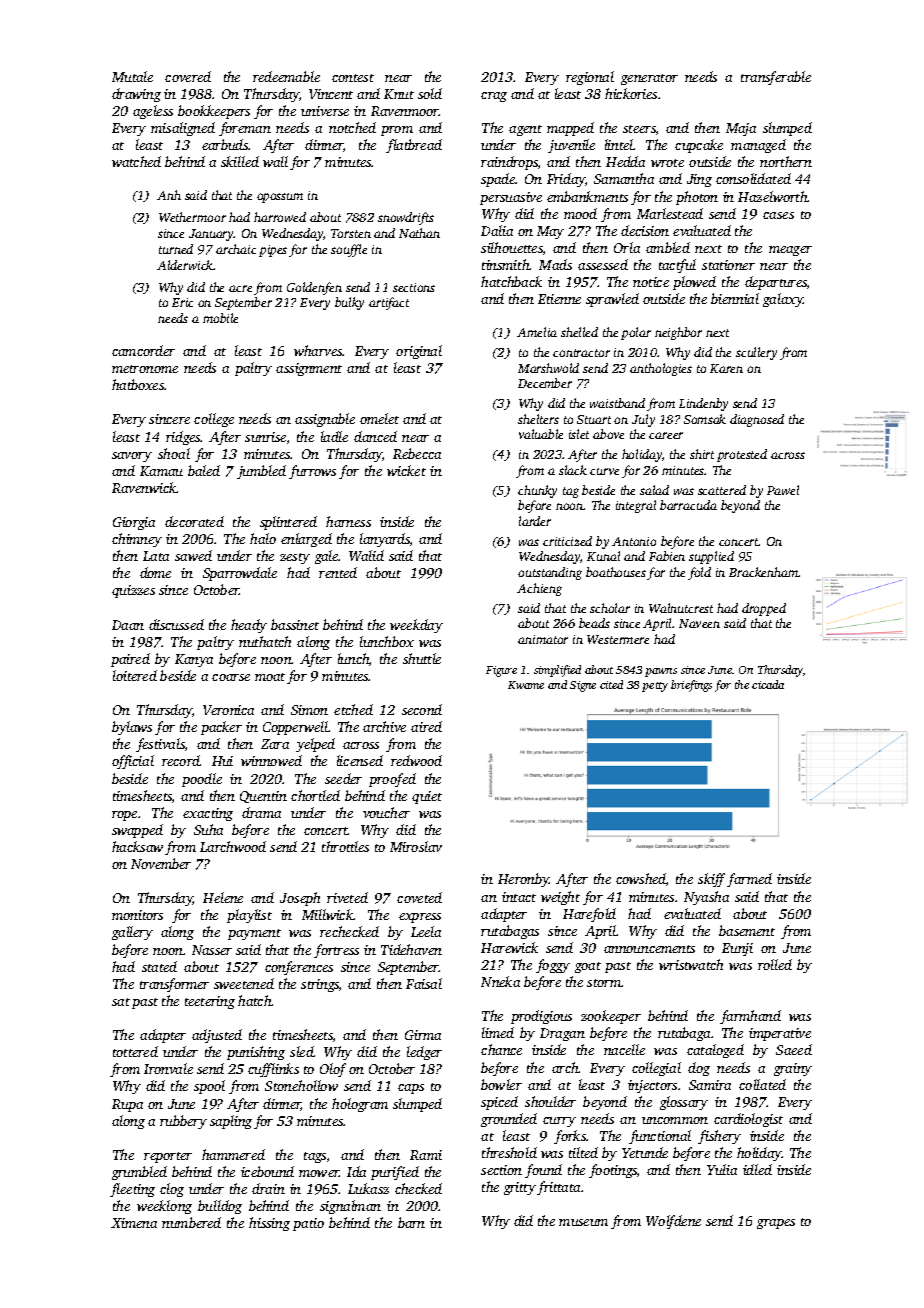 Image resolution: width=924 pixels, height=1308 pixels. Describe the element at coordinates (261, 472) in the image. I see `jumbled` at that location.
